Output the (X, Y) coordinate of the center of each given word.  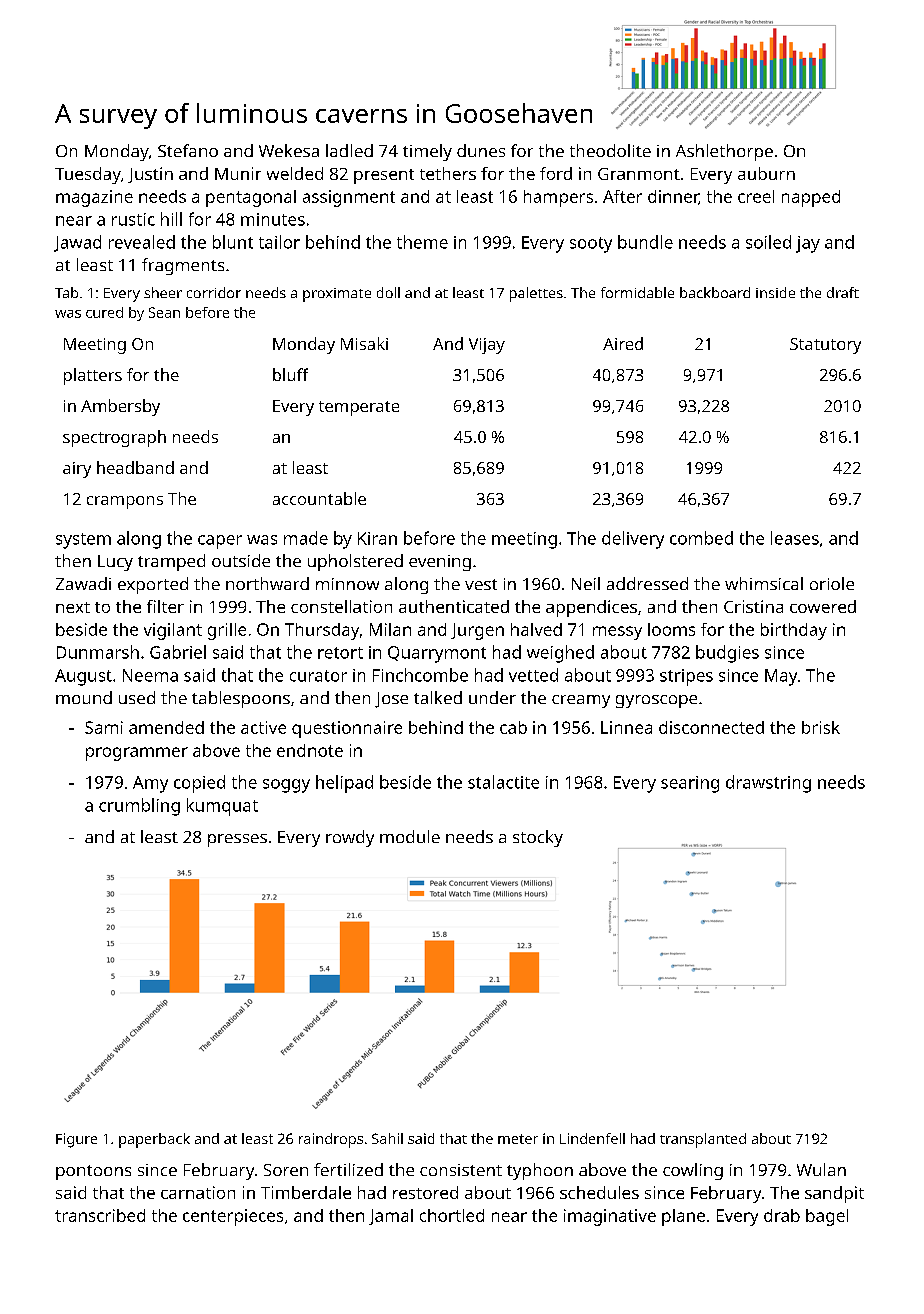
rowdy (350, 838)
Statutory (825, 346)
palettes (536, 294)
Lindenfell (592, 1138)
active (263, 727)
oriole (832, 583)
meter (518, 1139)
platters (93, 376)
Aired (623, 343)
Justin (150, 175)
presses (237, 840)
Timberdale (306, 1192)
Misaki (364, 343)
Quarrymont (437, 654)
